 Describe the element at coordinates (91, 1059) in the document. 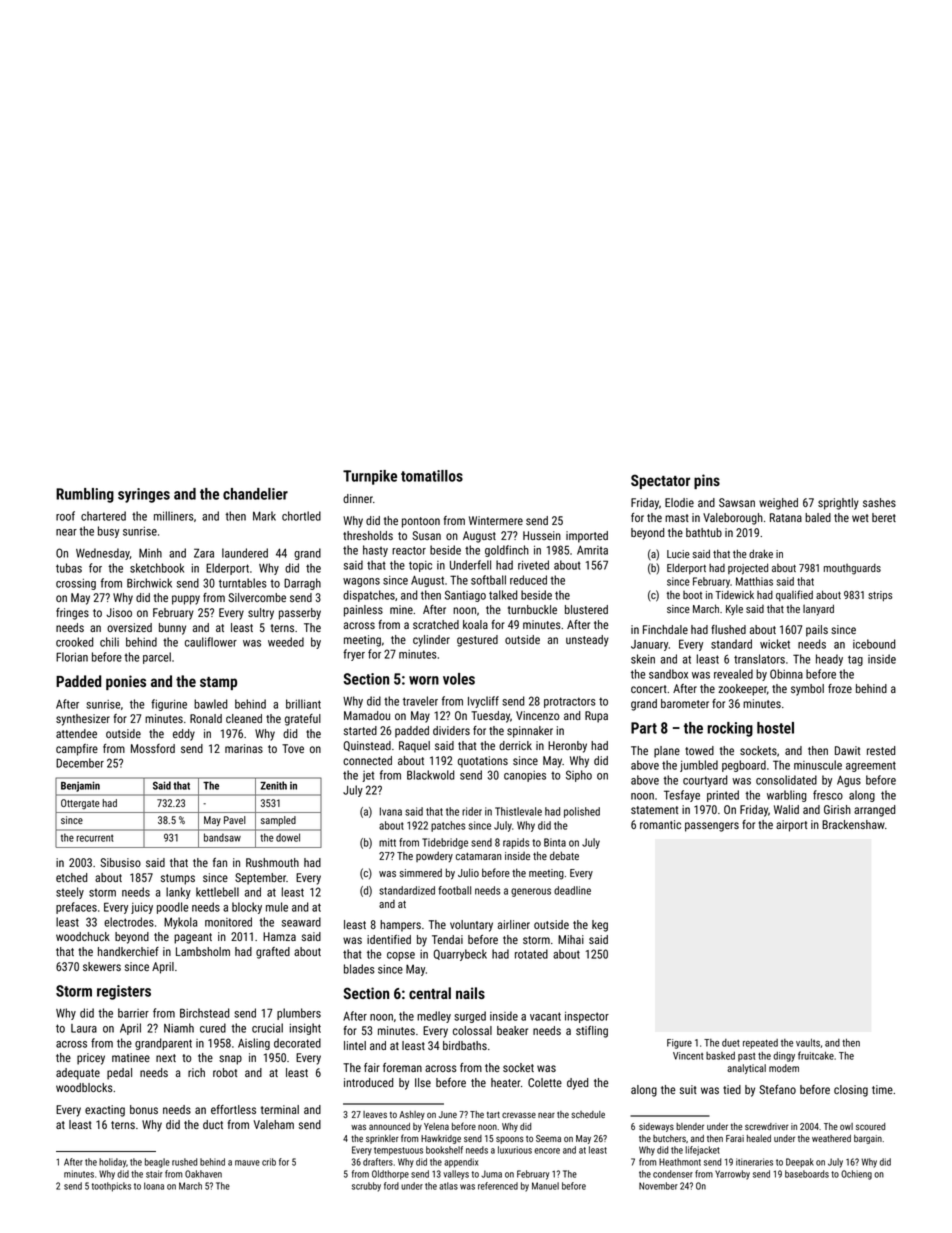

I see `pricey` at that location.
